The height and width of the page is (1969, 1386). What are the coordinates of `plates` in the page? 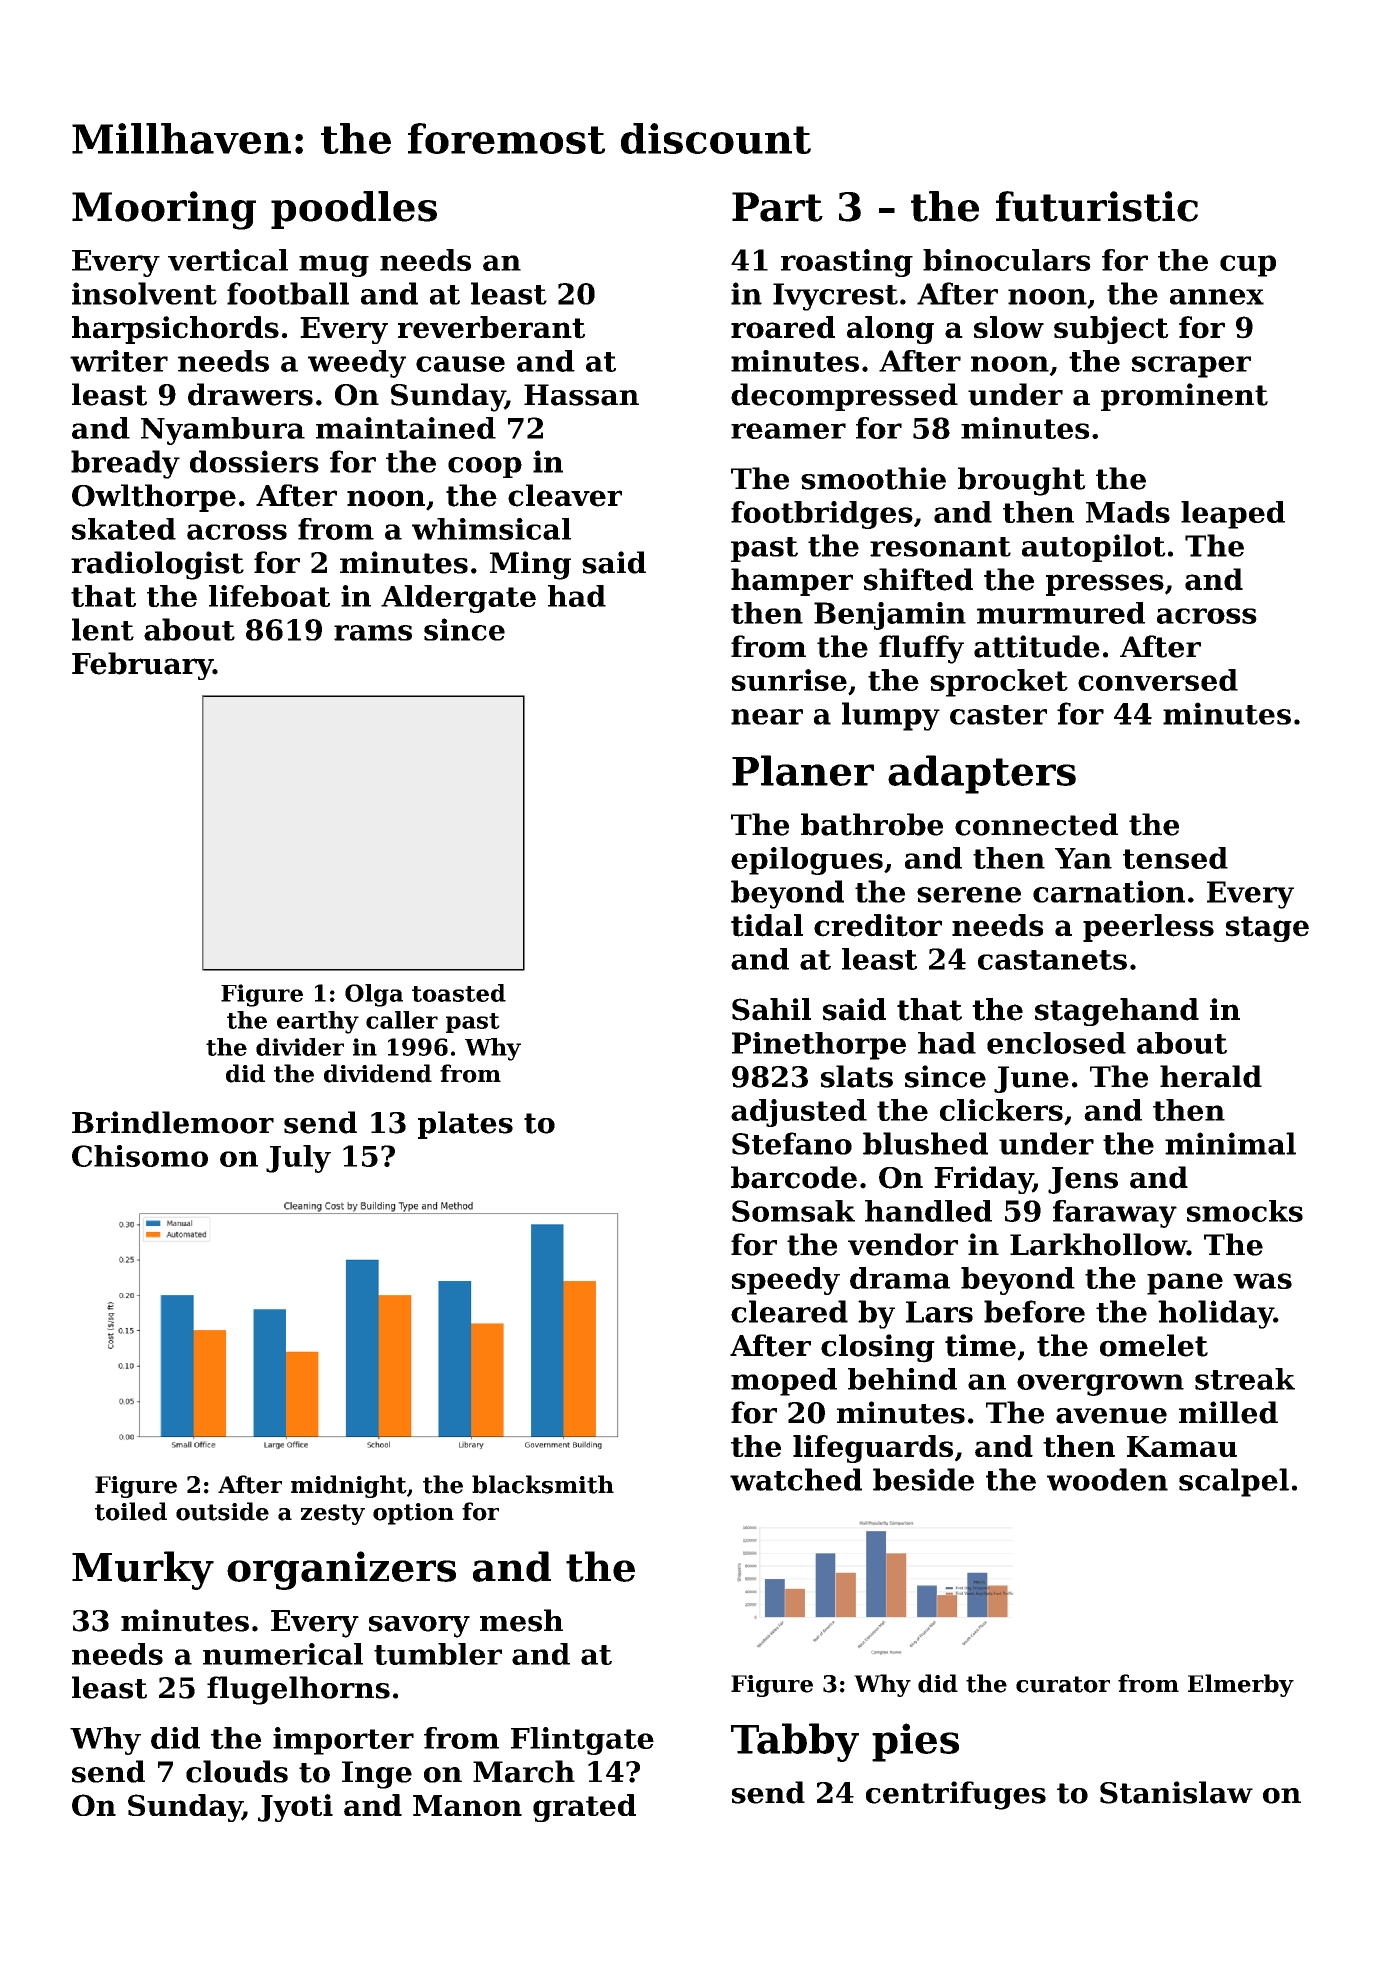 It's located at (465, 1125).
